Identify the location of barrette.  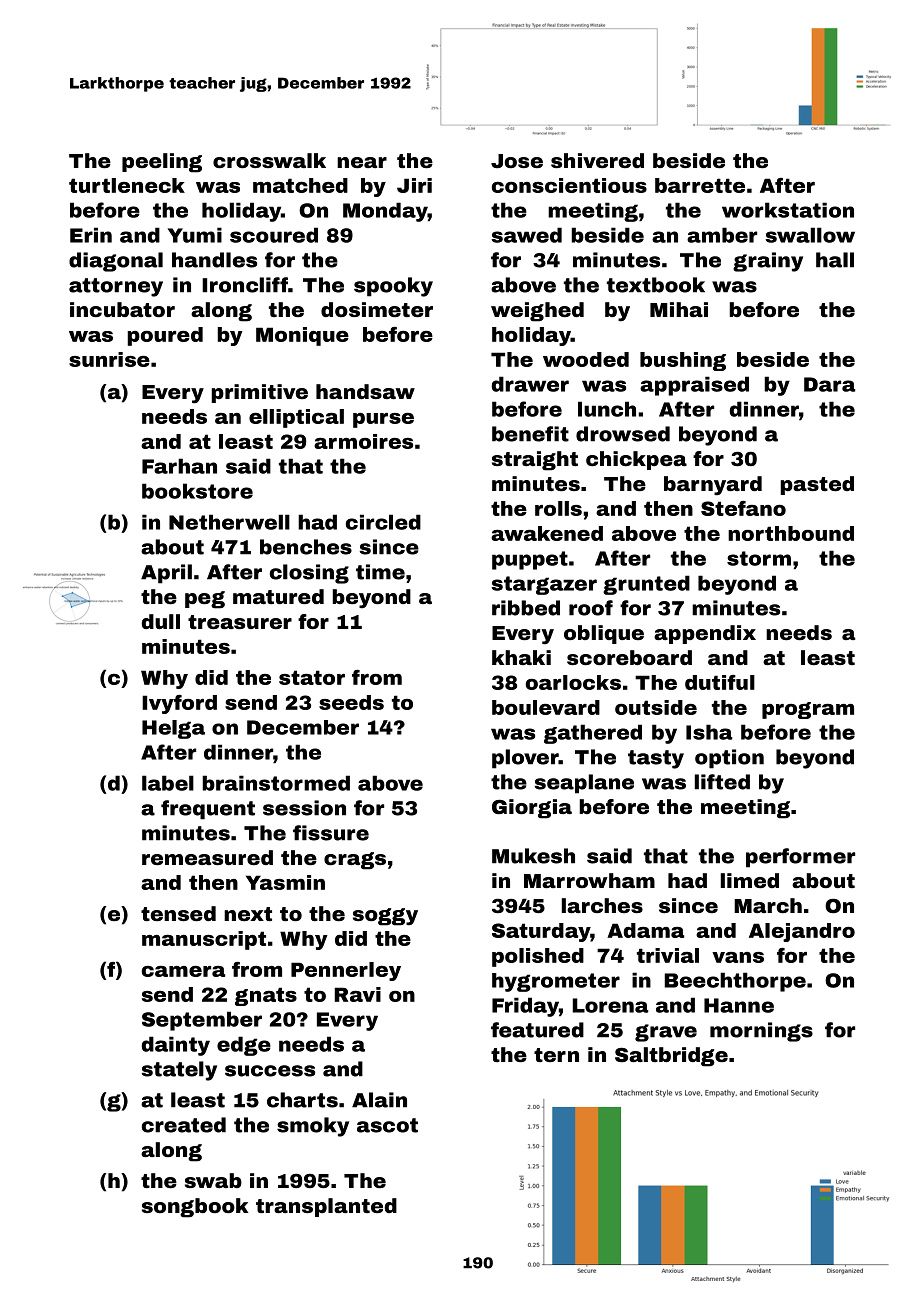
(700, 185).
